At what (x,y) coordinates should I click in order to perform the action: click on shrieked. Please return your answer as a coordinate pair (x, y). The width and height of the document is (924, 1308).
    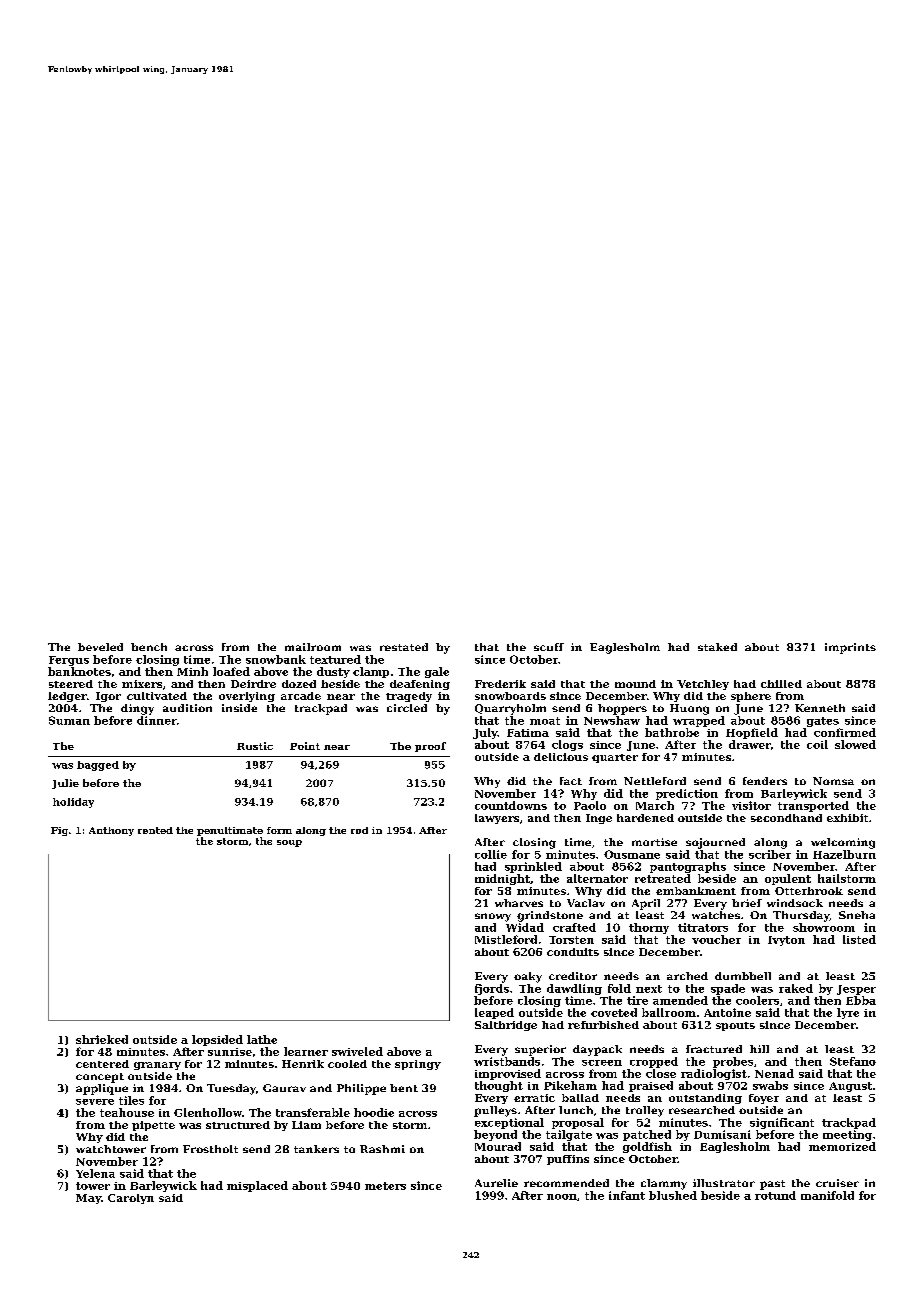
    Looking at the image, I should click on (102, 1039).
